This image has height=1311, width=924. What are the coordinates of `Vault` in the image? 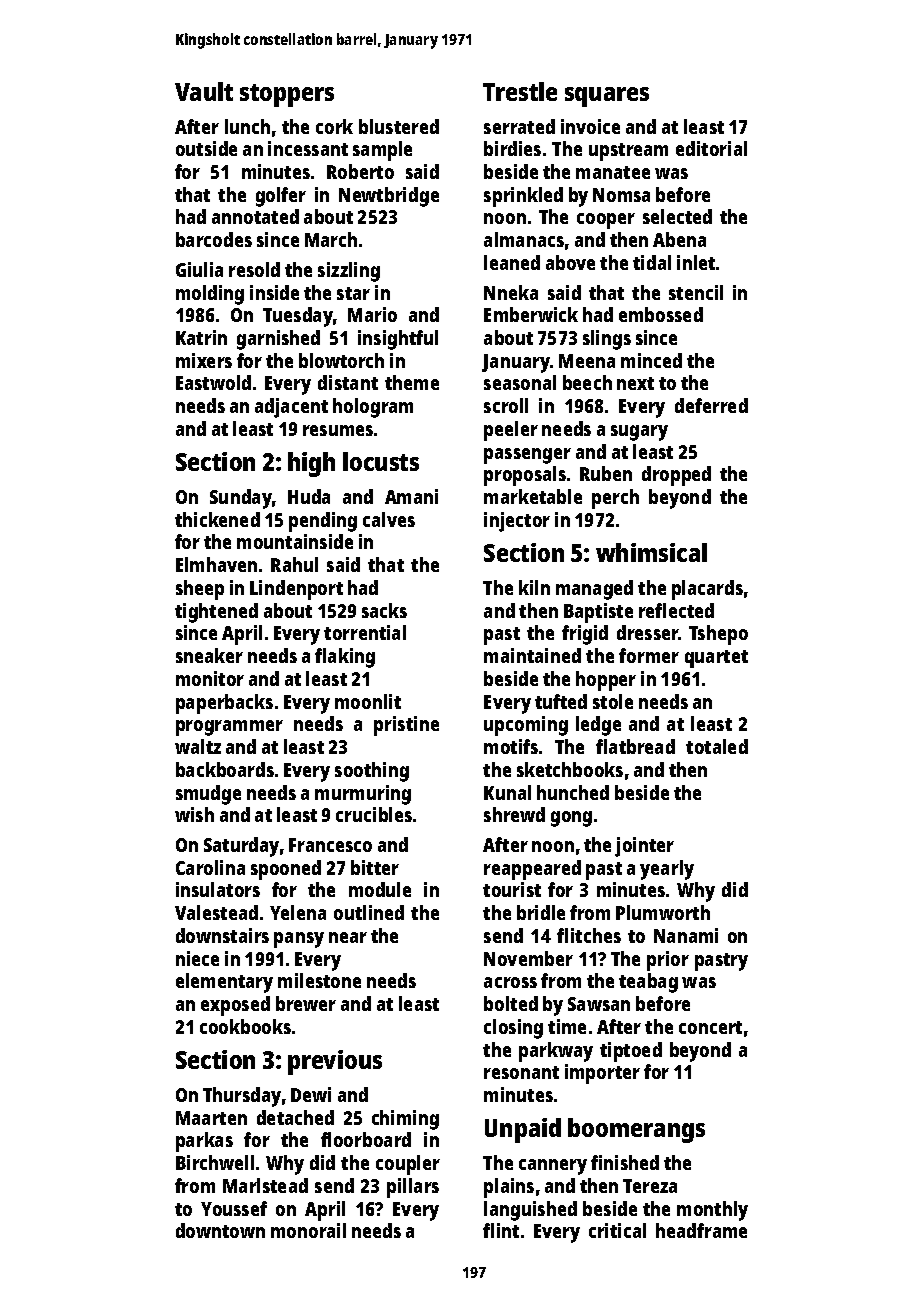 It's located at (204, 91).
